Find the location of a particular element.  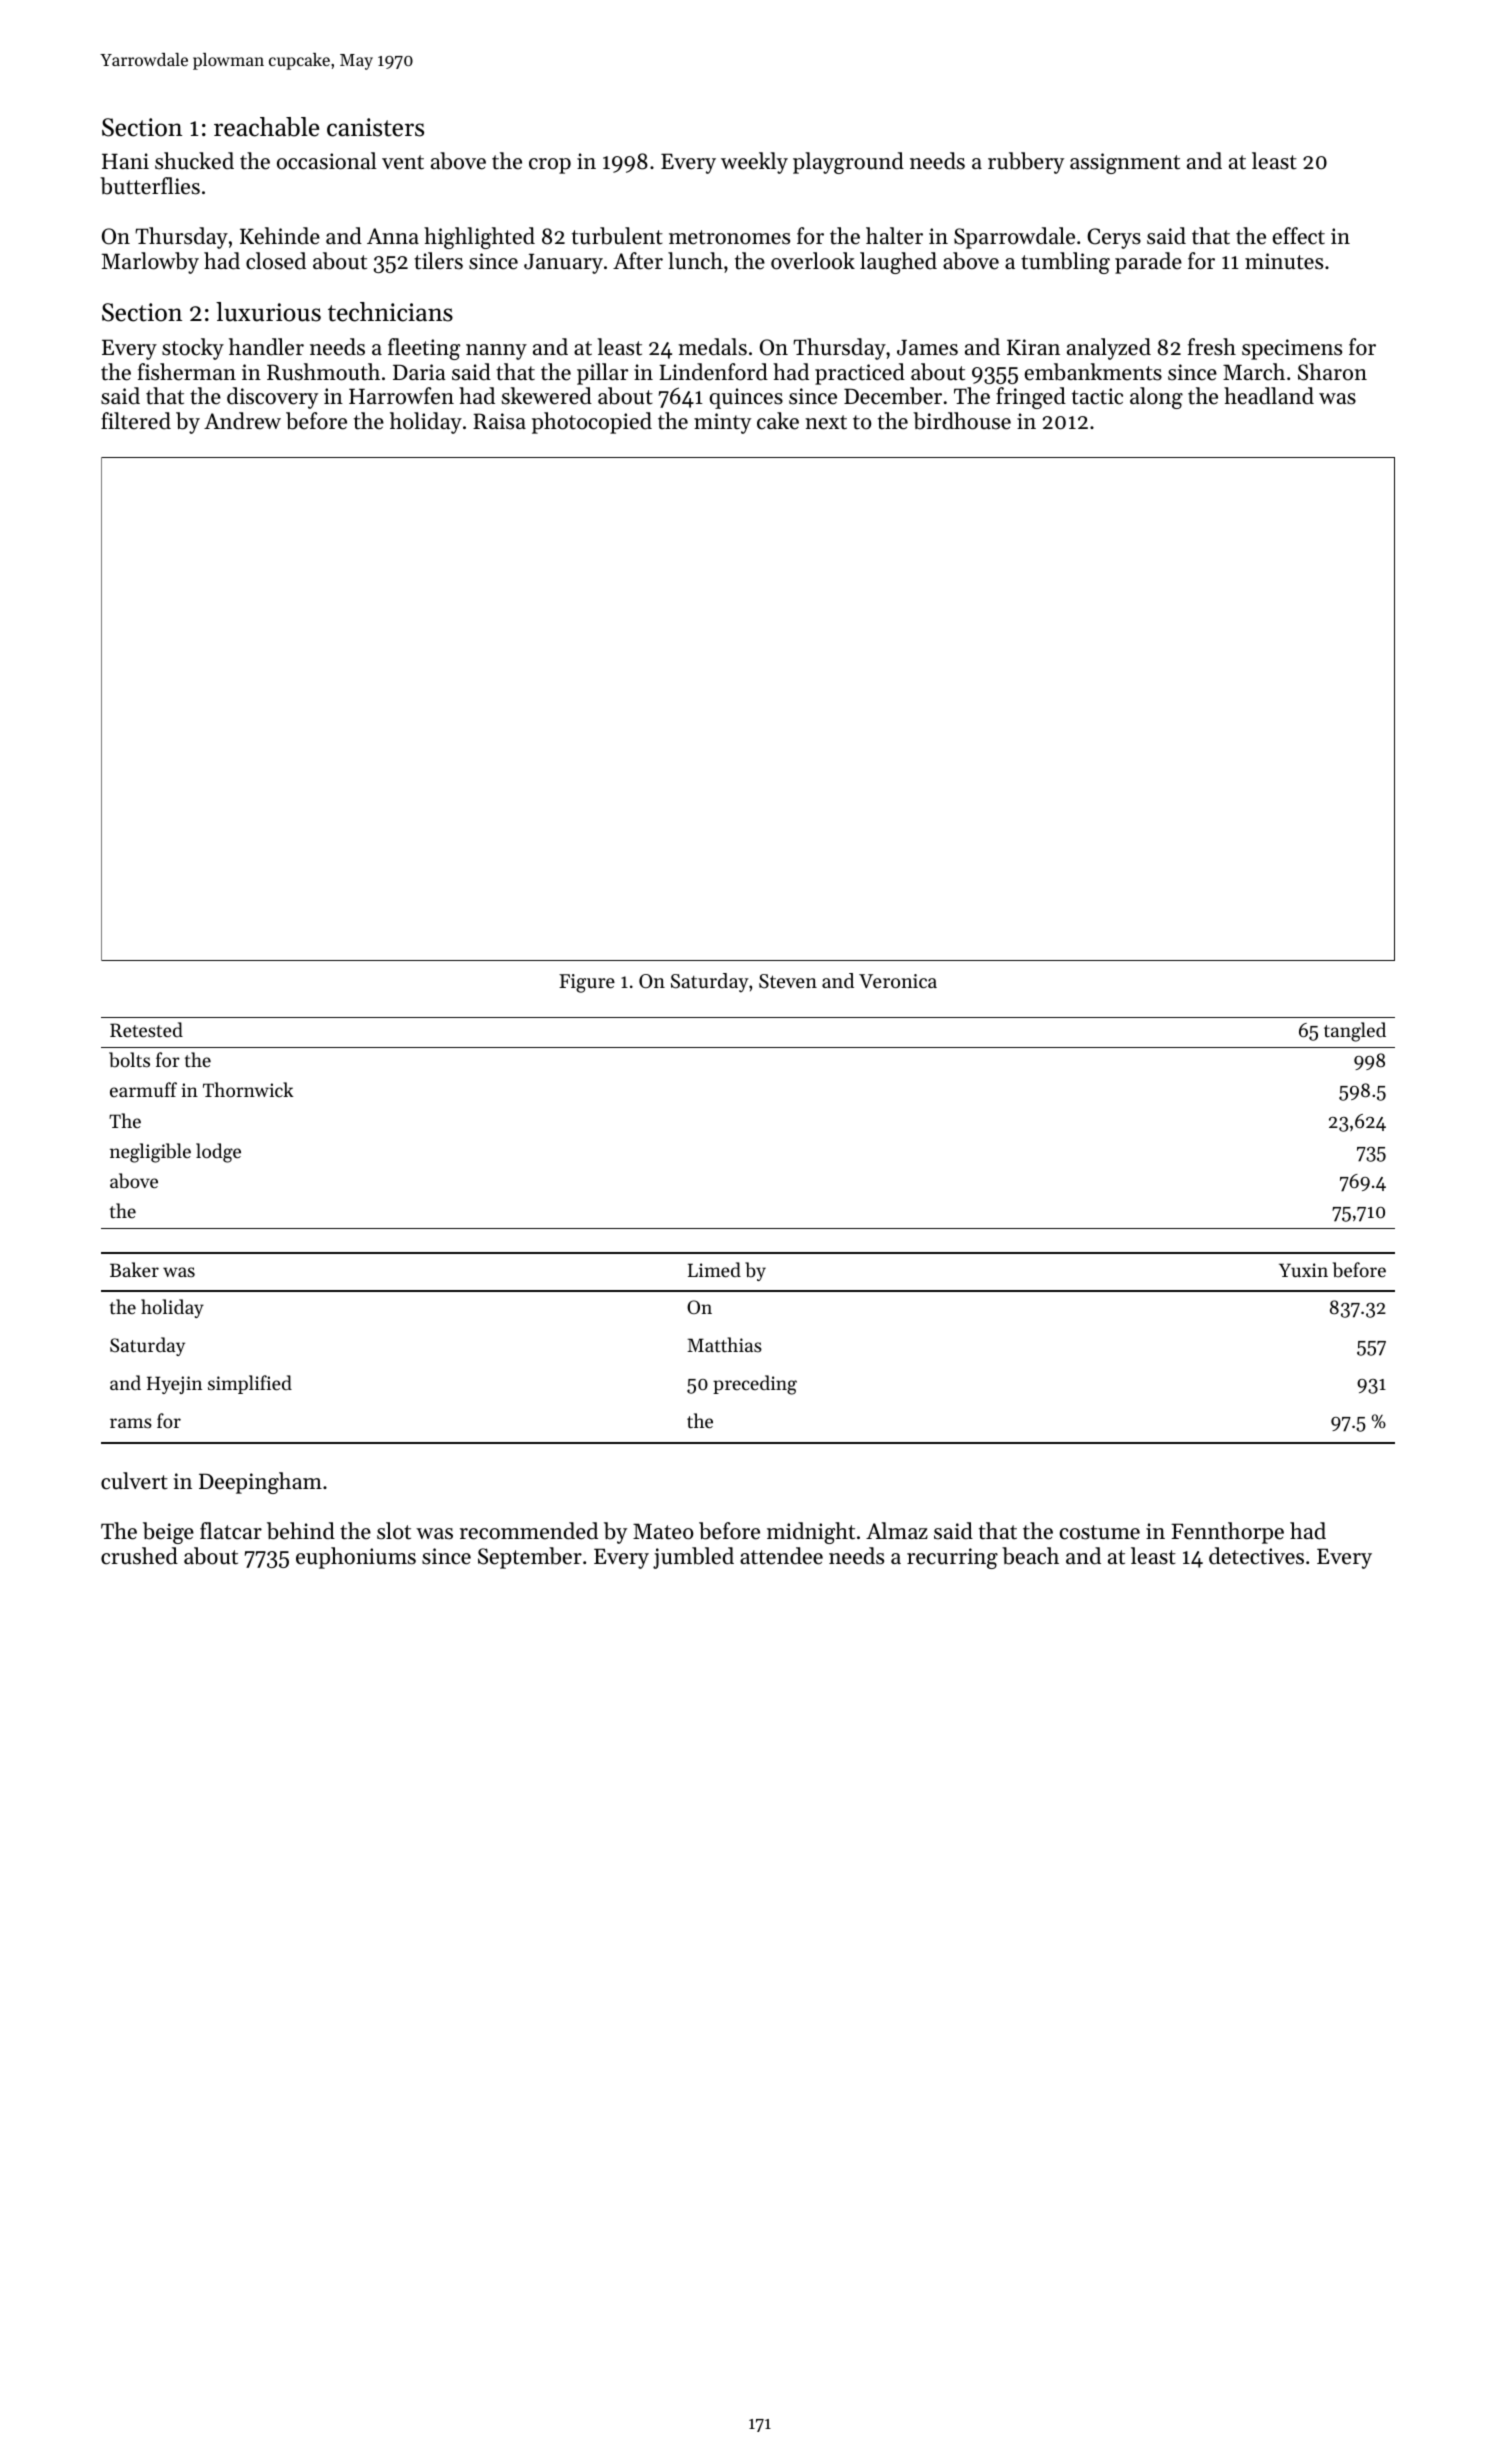

detectives is located at coordinates (1256, 1556).
